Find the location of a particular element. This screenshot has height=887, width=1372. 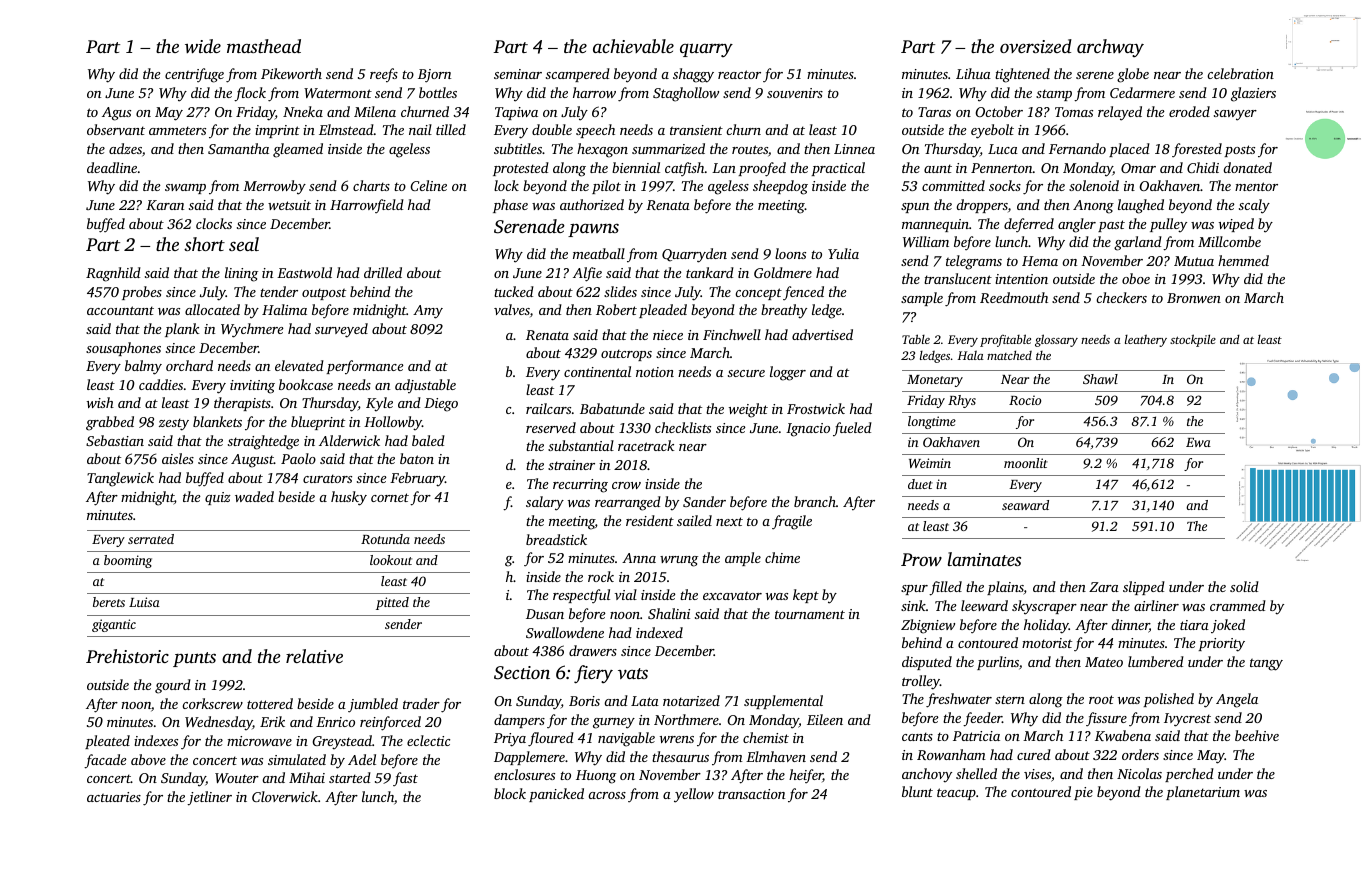

Babatunde is located at coordinates (612, 408).
